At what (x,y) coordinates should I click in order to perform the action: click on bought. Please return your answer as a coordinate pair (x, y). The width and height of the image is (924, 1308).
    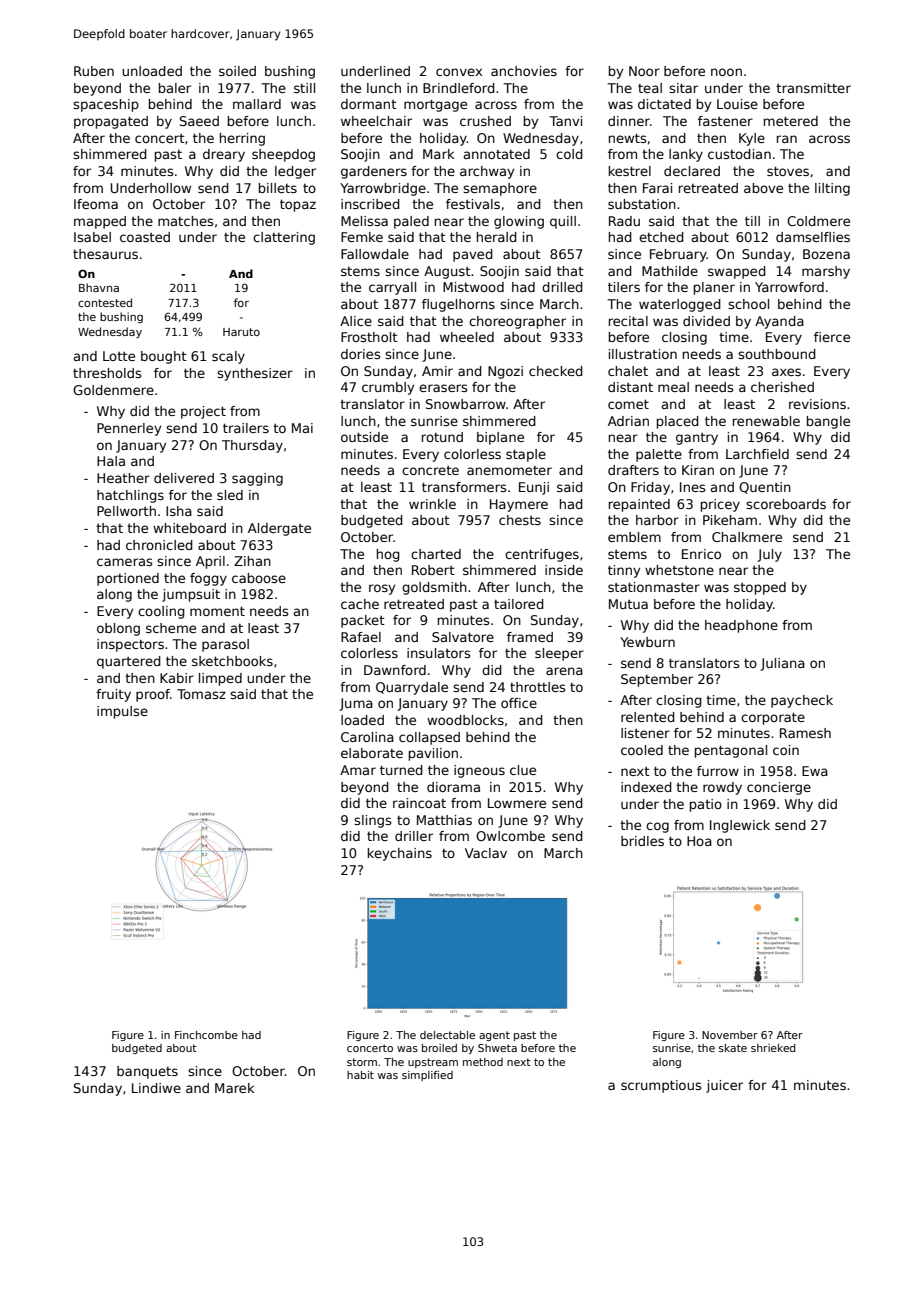
    Looking at the image, I should click on (164, 357).
